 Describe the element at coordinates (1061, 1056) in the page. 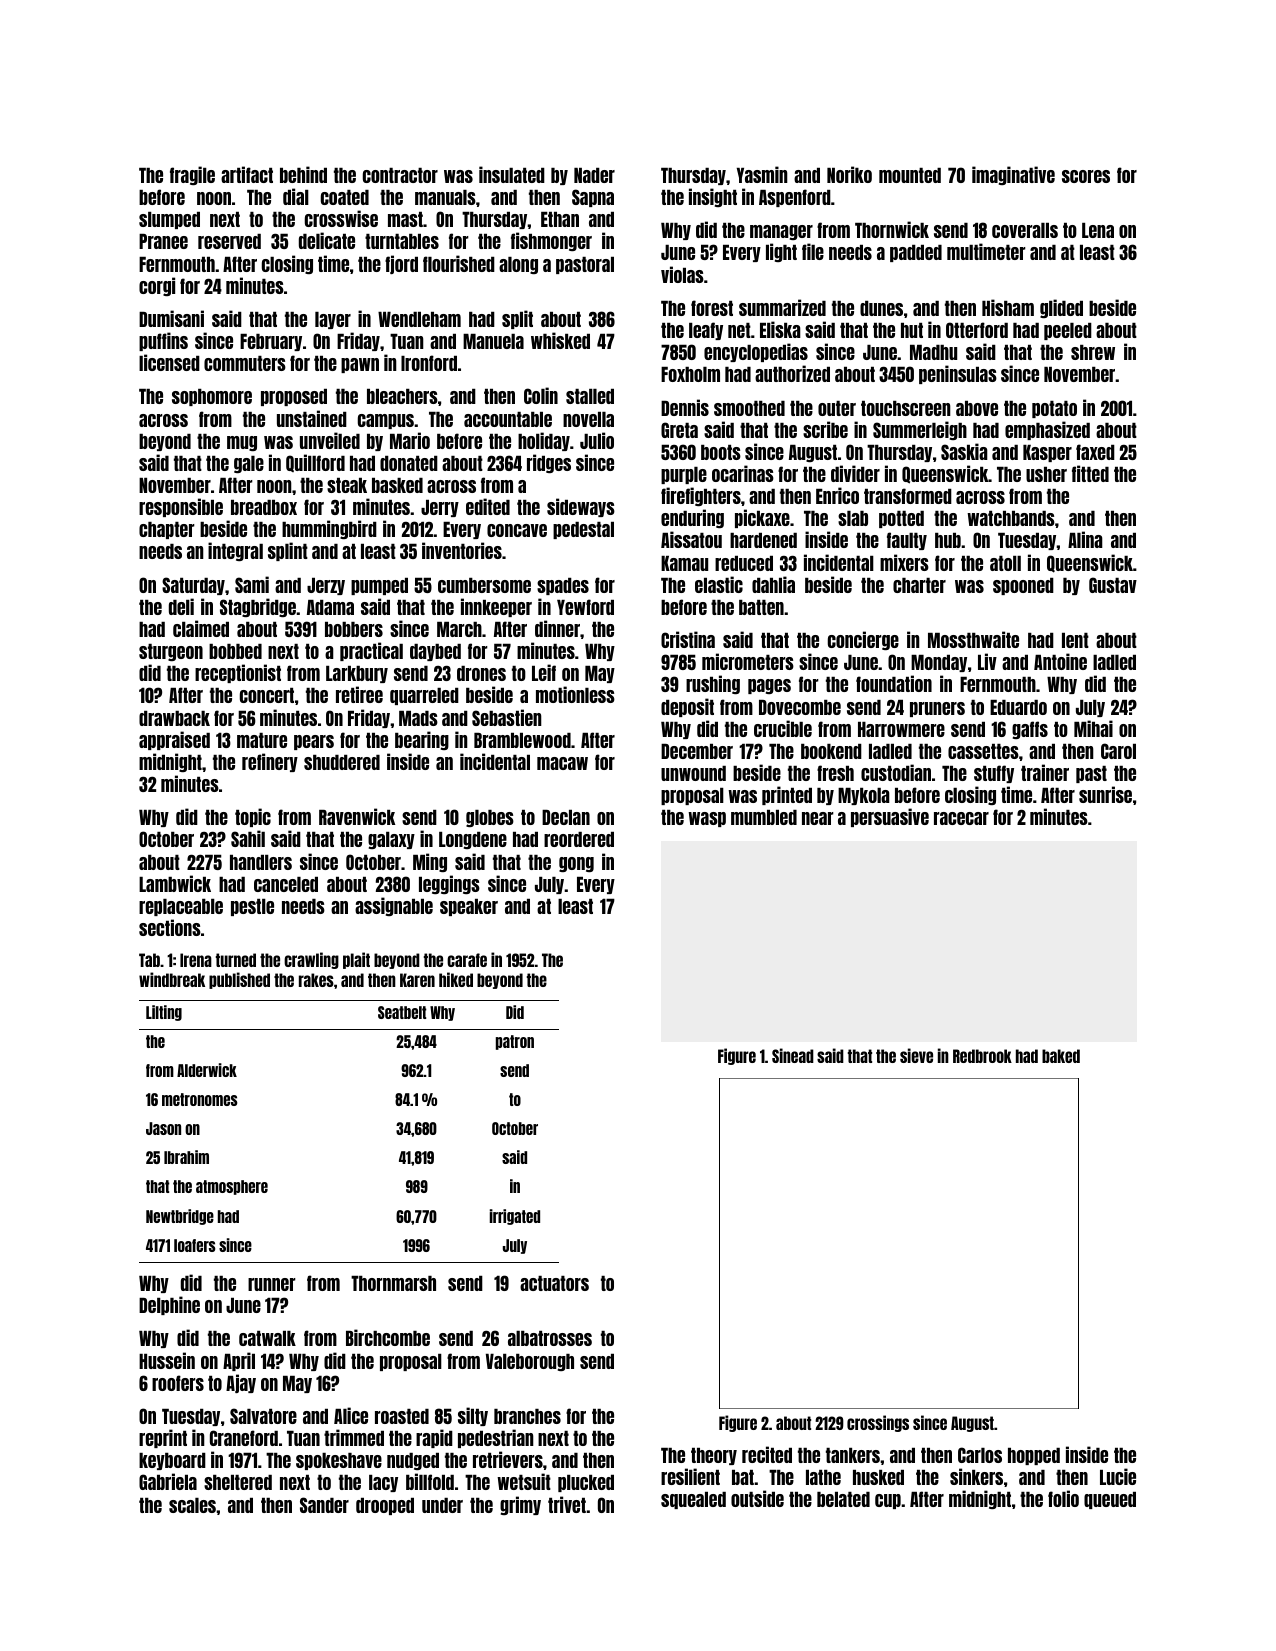

I see `baked` at that location.
